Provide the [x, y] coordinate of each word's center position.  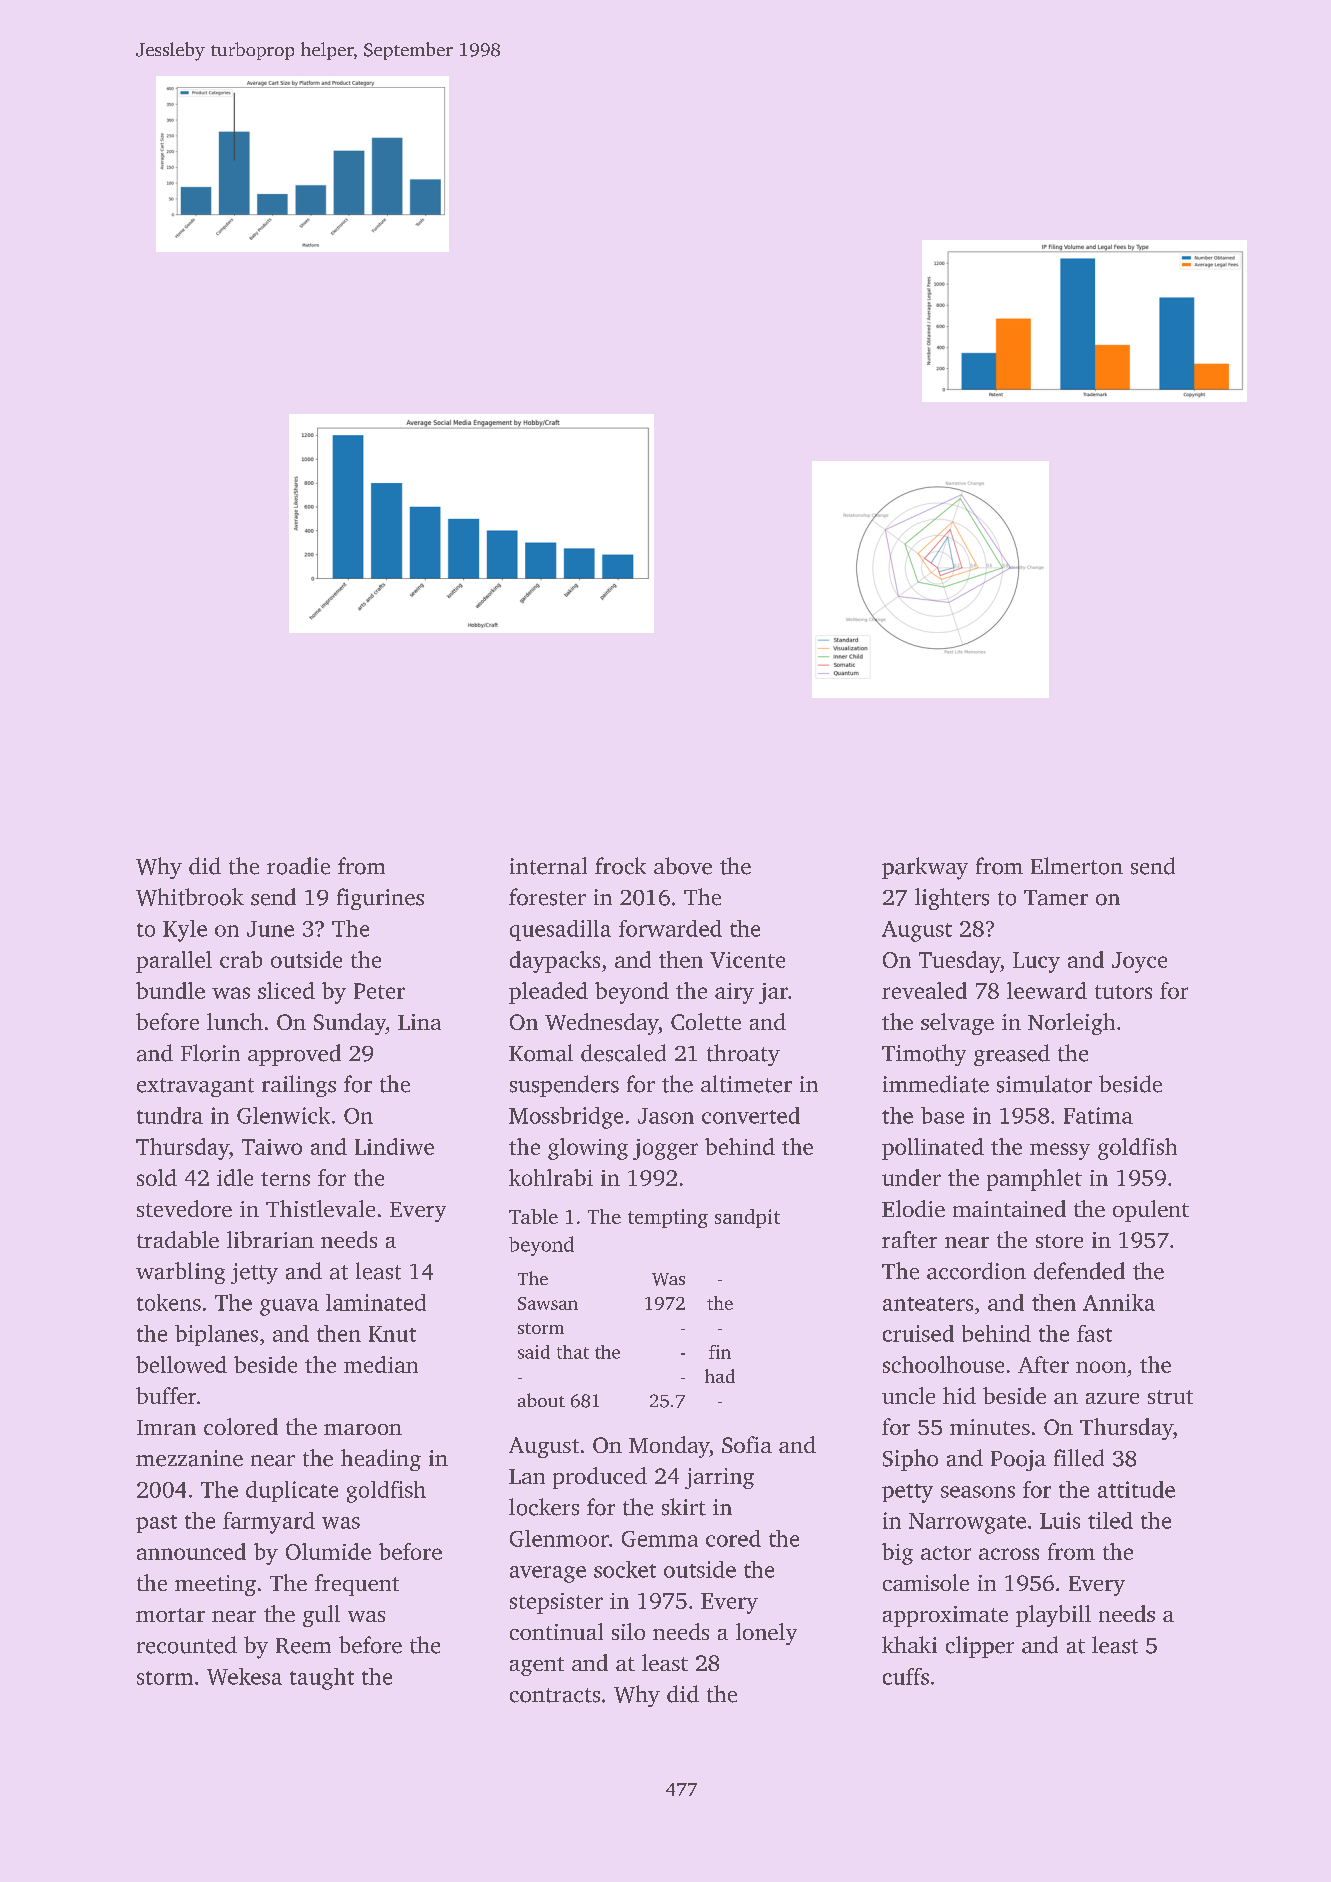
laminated [376, 1302]
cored [733, 1538]
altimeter [746, 1084]
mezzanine [189, 1458]
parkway [925, 868]
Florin [210, 1053]
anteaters [928, 1304]
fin [720, 1352]
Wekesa [244, 1676]
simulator [1044, 1084]
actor [946, 1553]
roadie [298, 866]
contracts [555, 1695]
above [683, 866]
